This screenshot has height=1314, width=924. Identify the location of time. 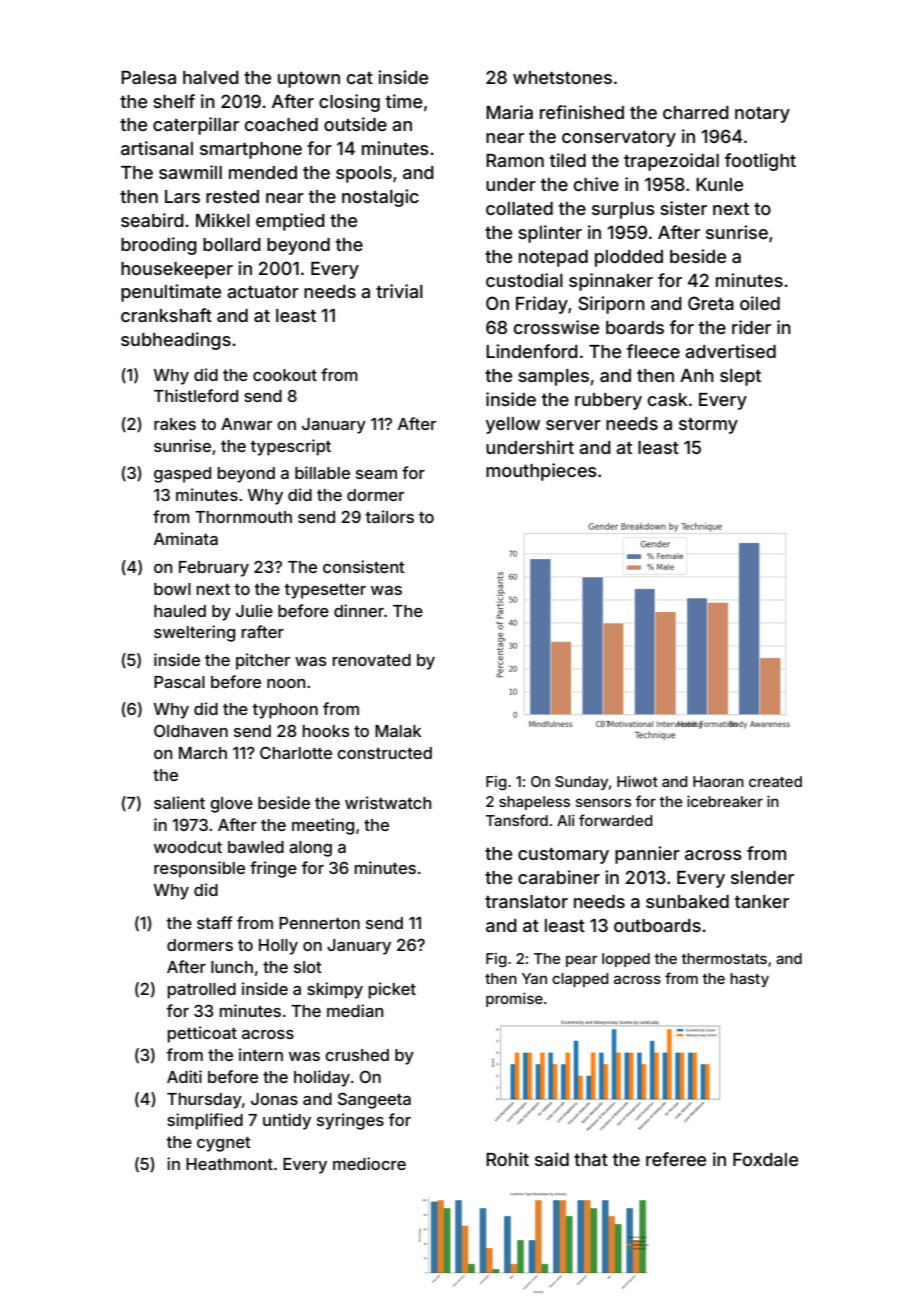
(404, 101).
